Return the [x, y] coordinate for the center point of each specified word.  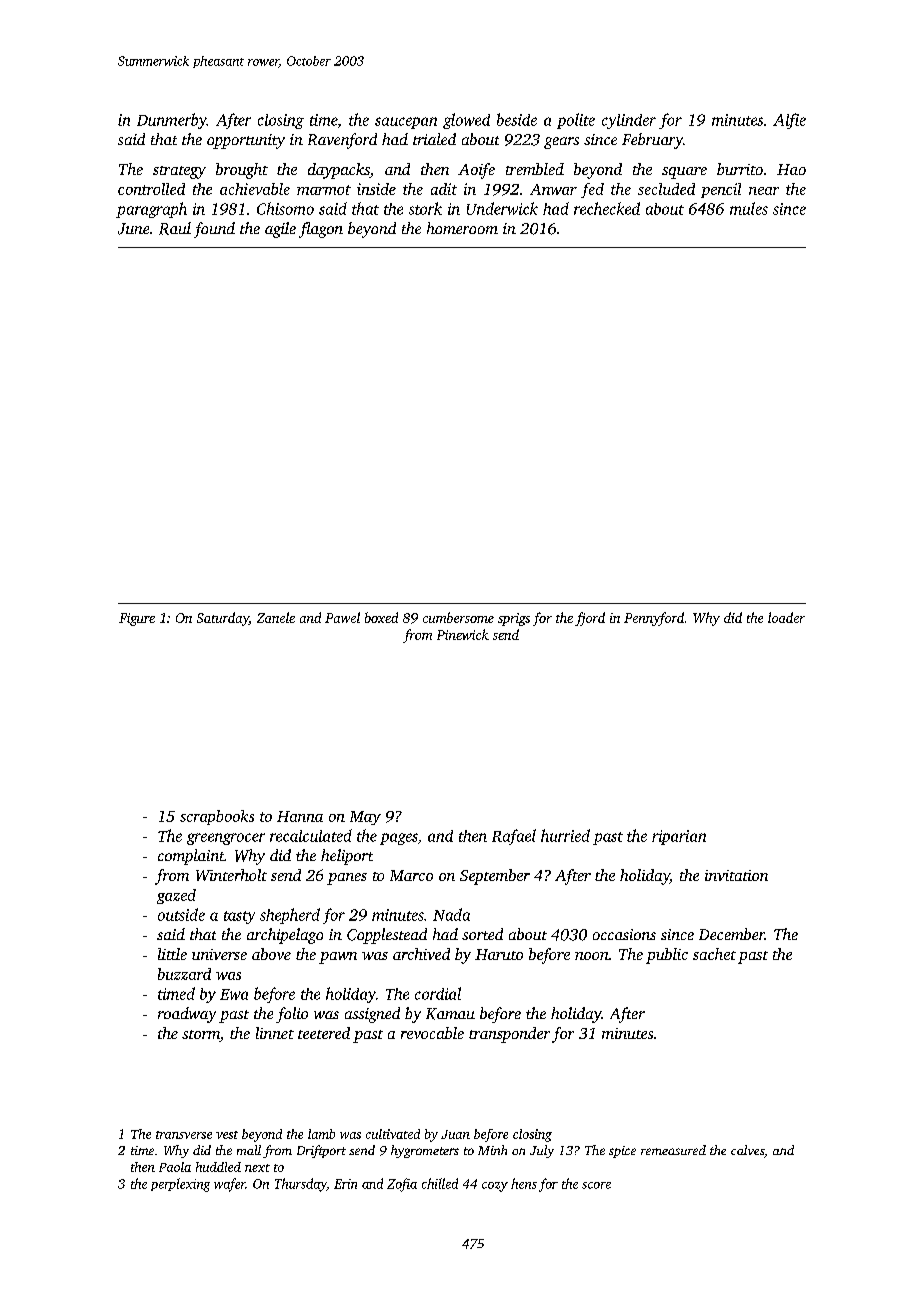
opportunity [246, 141]
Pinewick [463, 634]
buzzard [184, 974]
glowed [466, 121]
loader [786, 617]
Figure [137, 619]
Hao [791, 169]
